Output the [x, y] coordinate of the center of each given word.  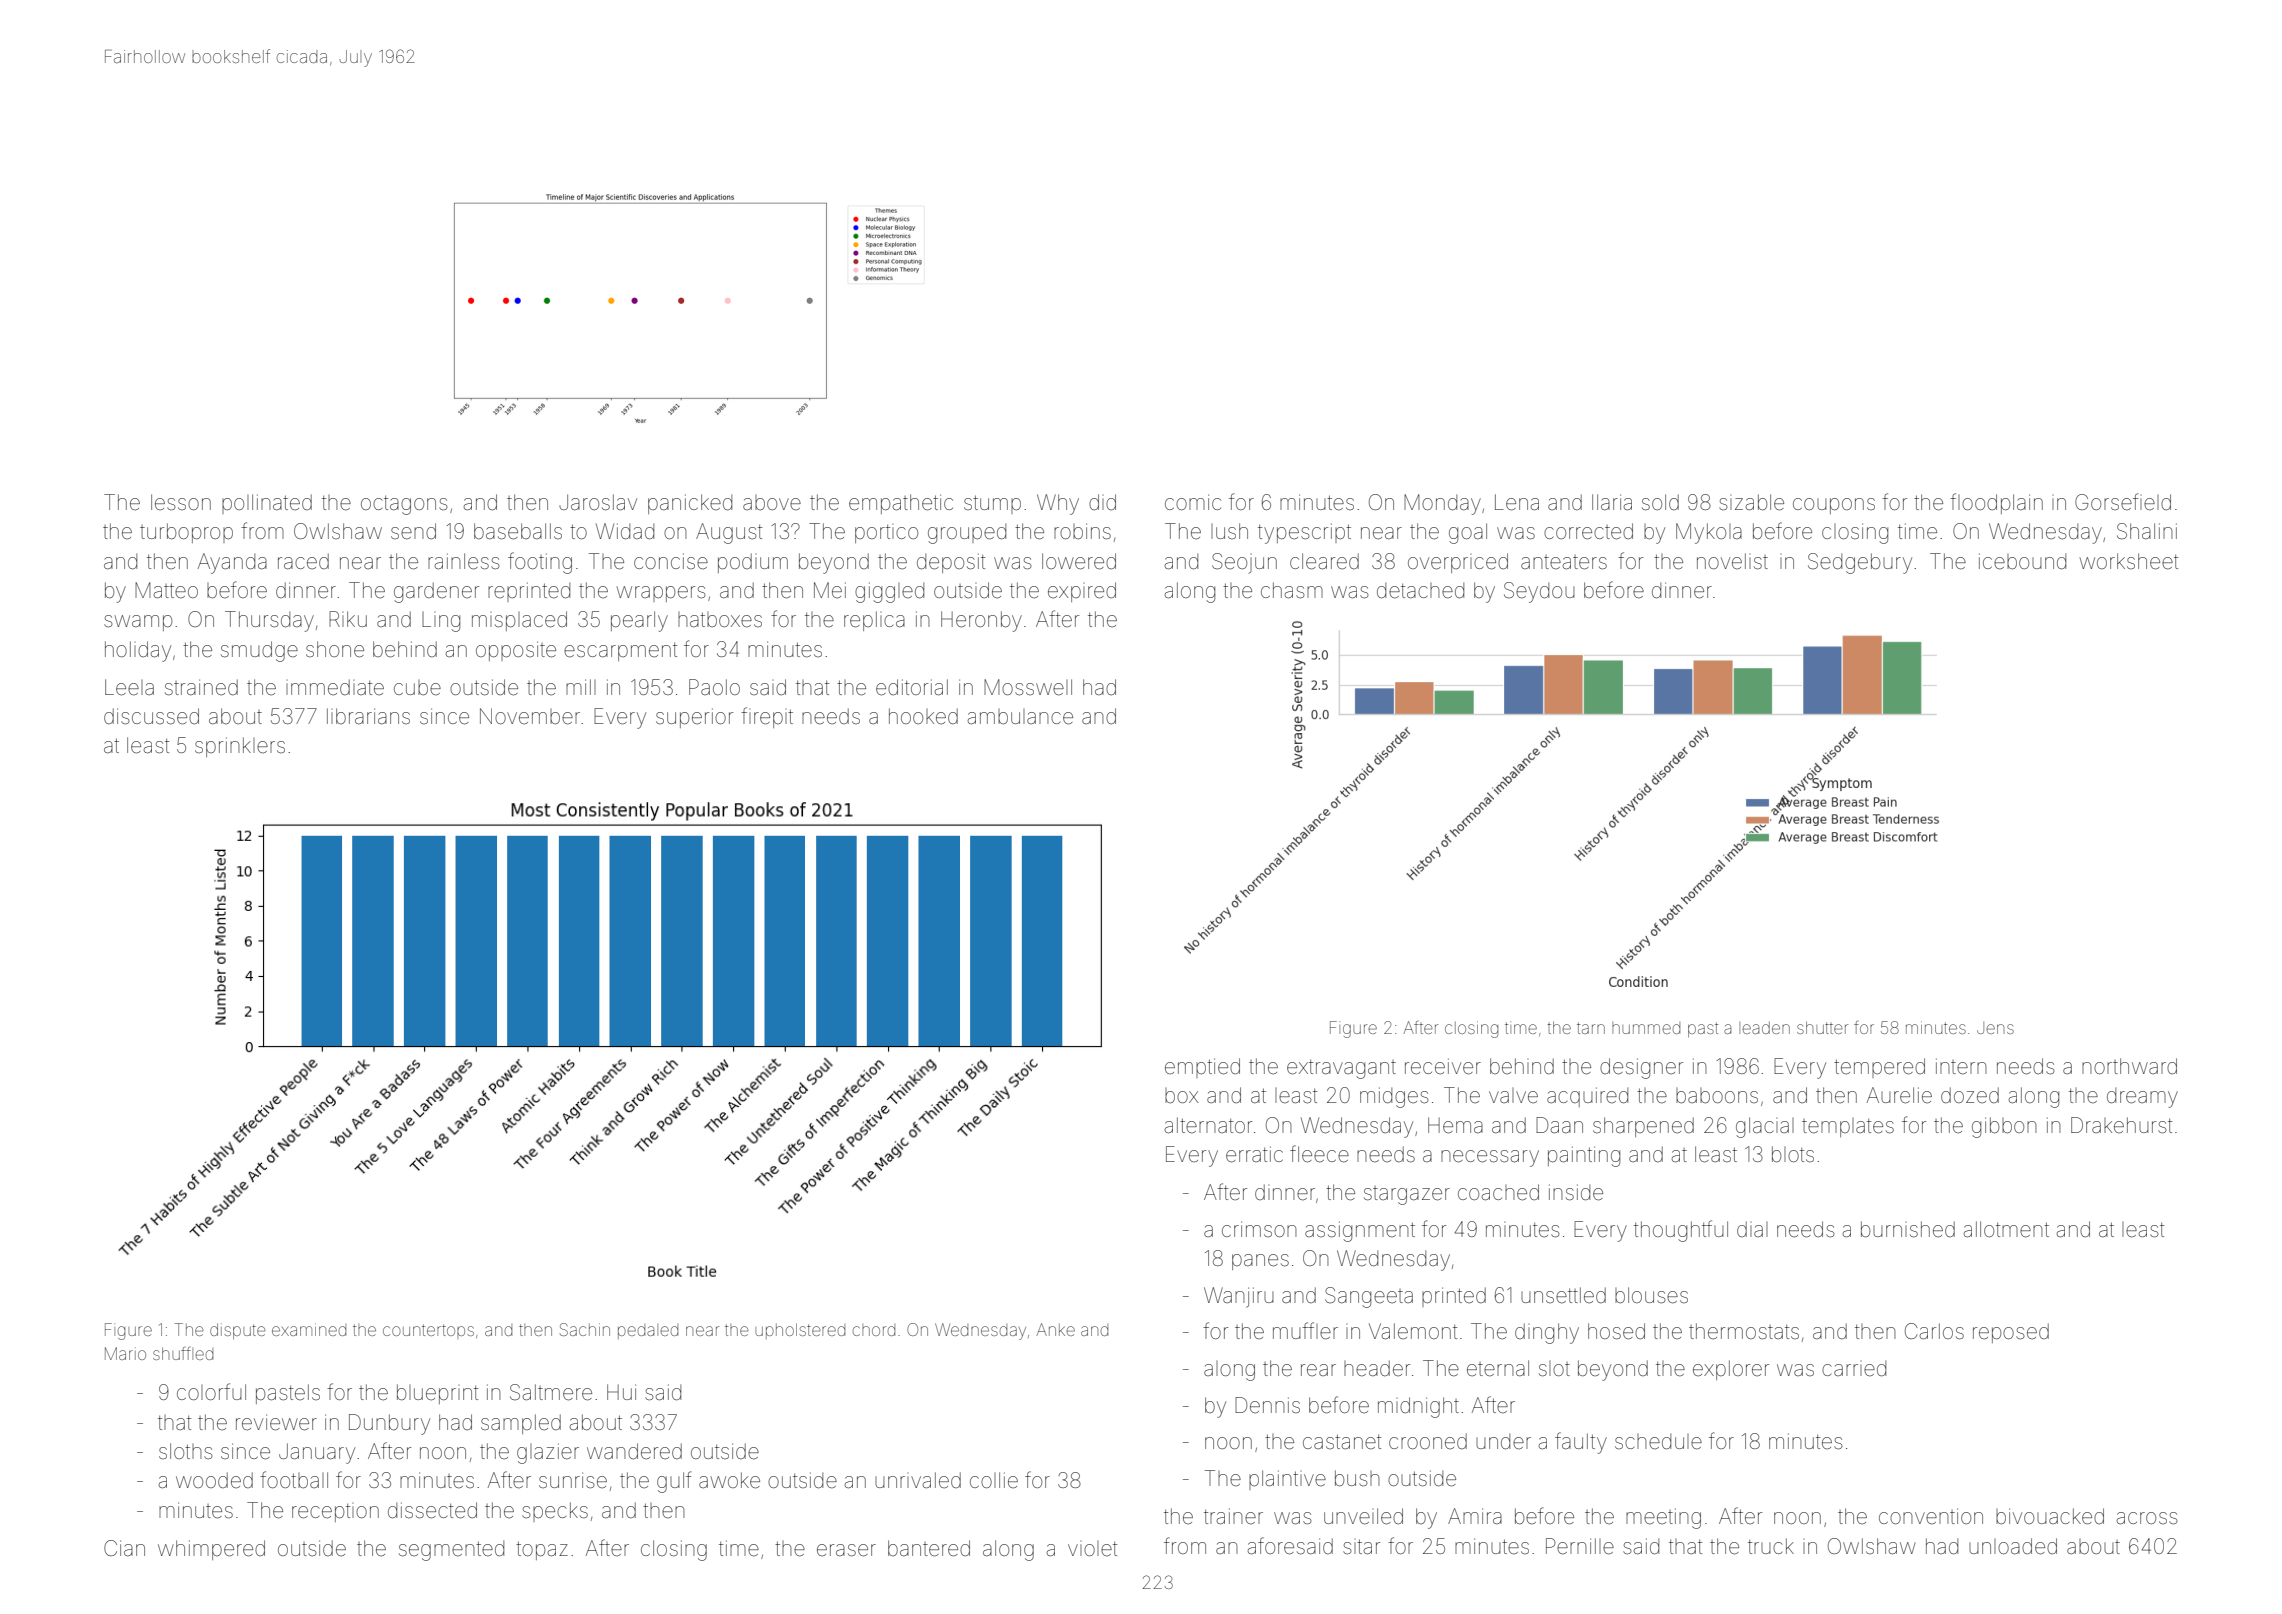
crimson [1259, 1229]
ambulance [1020, 717]
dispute [238, 1331]
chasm [1292, 590]
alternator [1208, 1125]
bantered [929, 1548]
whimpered [211, 1550]
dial [1752, 1229]
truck [1771, 1546]
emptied [1202, 1068]
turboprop [186, 533]
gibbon [2004, 1127]
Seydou [1539, 592]
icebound [2022, 561]
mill [581, 687]
